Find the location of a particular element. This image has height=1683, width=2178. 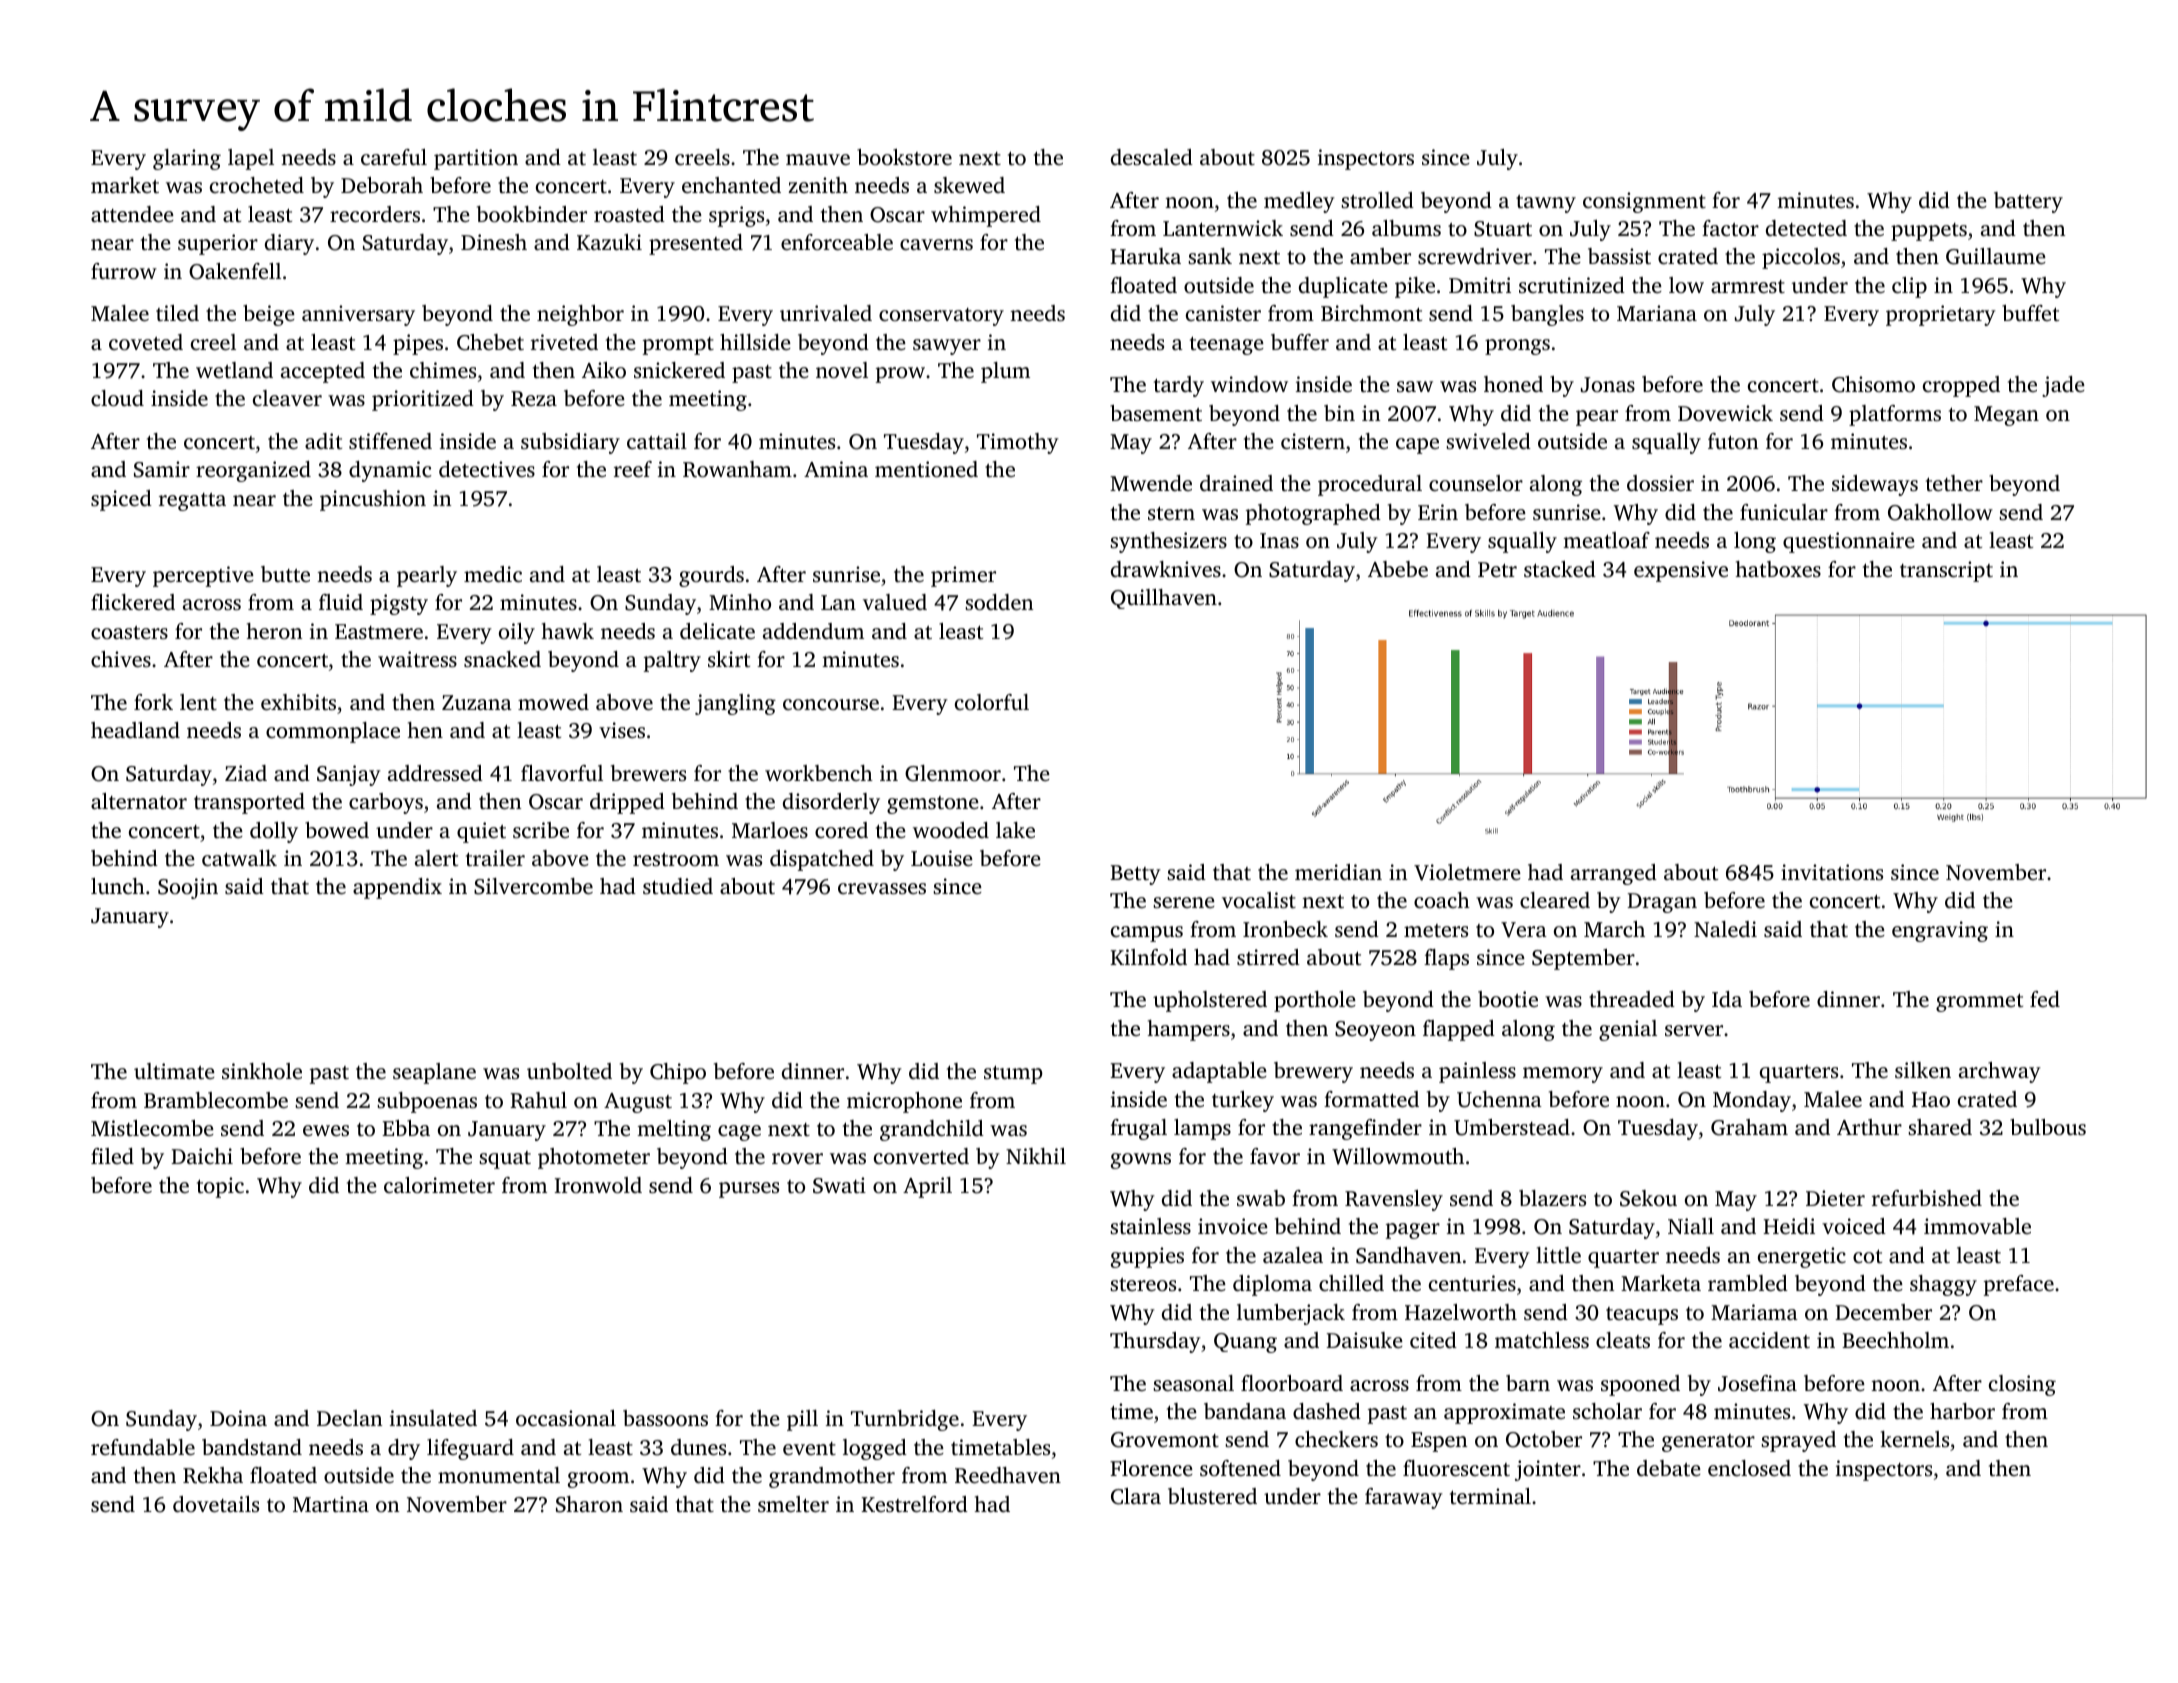

armrest is located at coordinates (1748, 286).
